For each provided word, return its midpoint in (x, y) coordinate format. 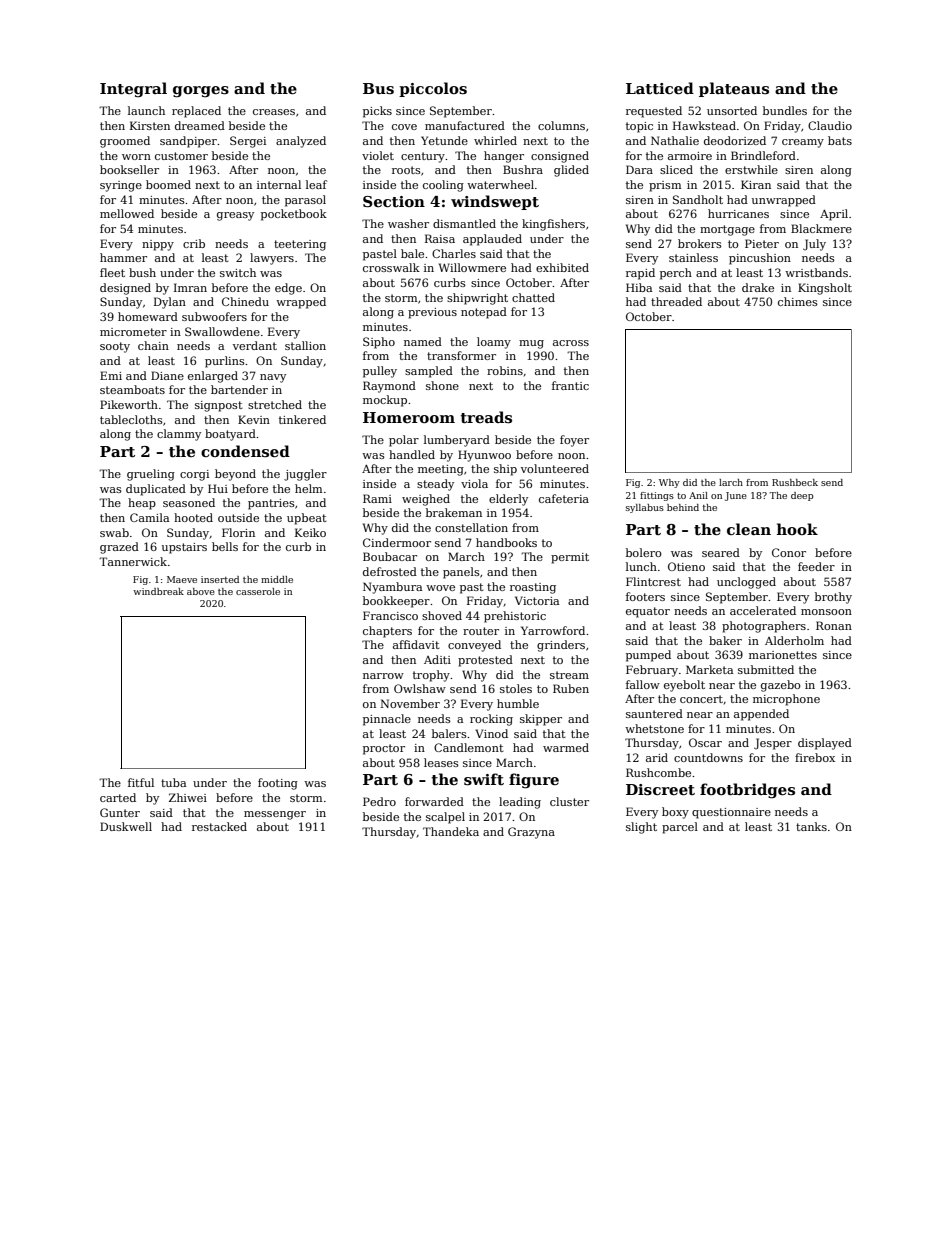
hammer (123, 257)
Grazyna (531, 833)
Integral (133, 90)
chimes (798, 301)
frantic (570, 385)
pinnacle (387, 720)
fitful (141, 782)
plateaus (734, 89)
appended (761, 715)
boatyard (230, 435)
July (814, 245)
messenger (275, 815)
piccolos (433, 89)
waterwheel (500, 184)
